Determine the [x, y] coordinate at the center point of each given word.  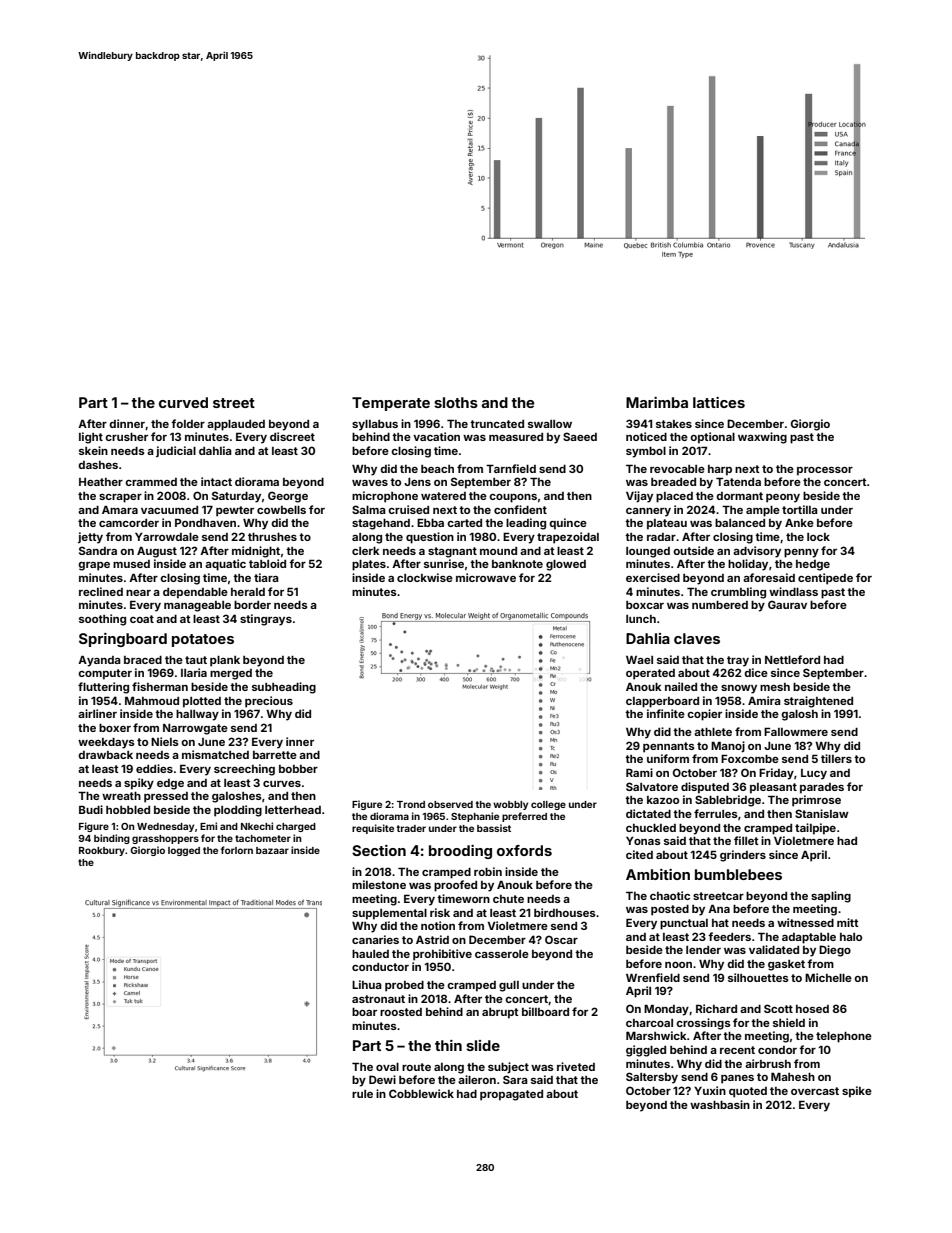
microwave [486, 577]
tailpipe [815, 829]
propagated [511, 1095]
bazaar [272, 850]
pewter [235, 511]
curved [183, 402]
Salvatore [652, 786]
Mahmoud [152, 700]
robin [488, 871]
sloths [456, 402]
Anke [799, 523]
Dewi [382, 1079]
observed [450, 804]
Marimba [657, 402]
